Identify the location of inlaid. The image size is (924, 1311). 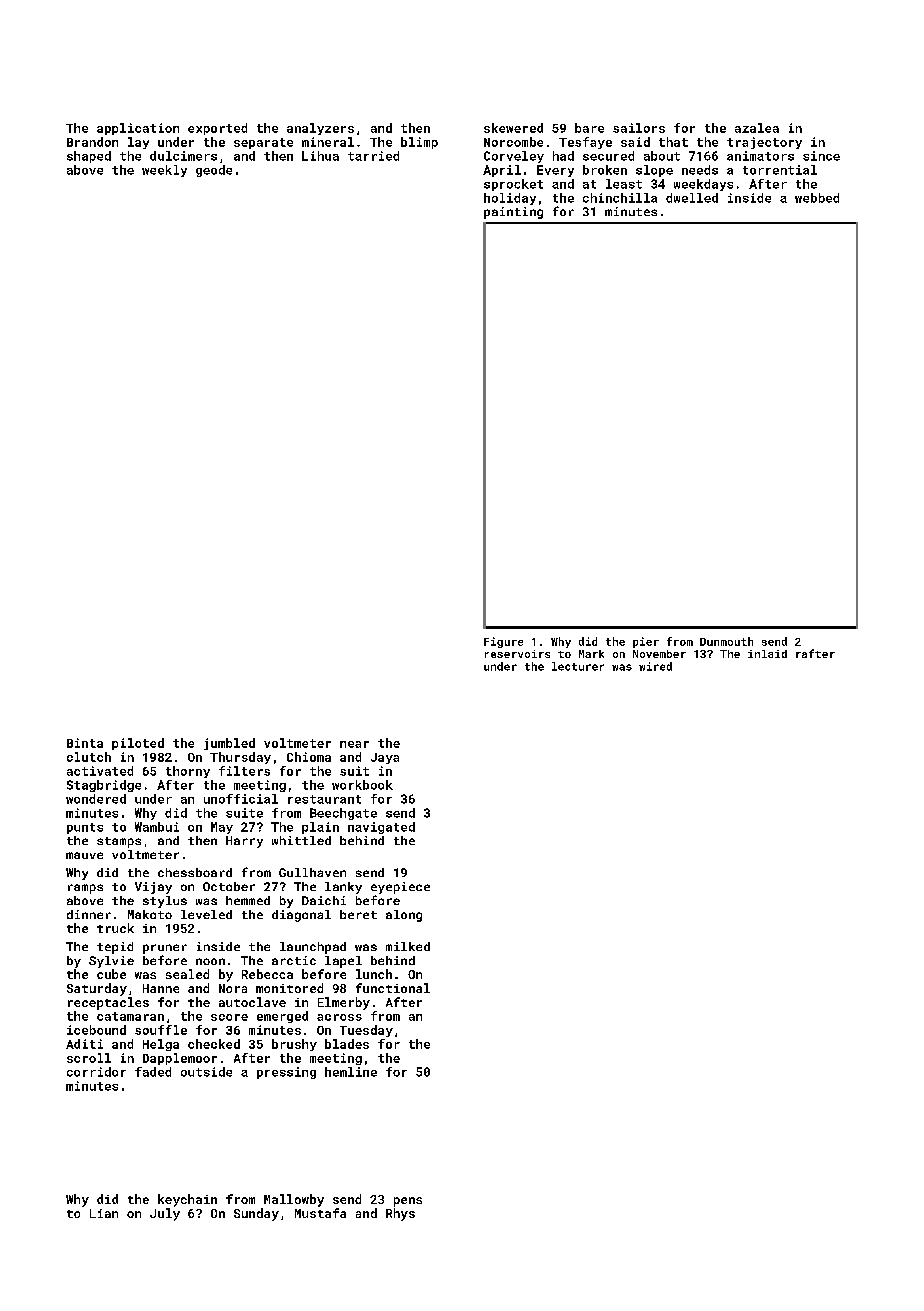
(767, 654).
